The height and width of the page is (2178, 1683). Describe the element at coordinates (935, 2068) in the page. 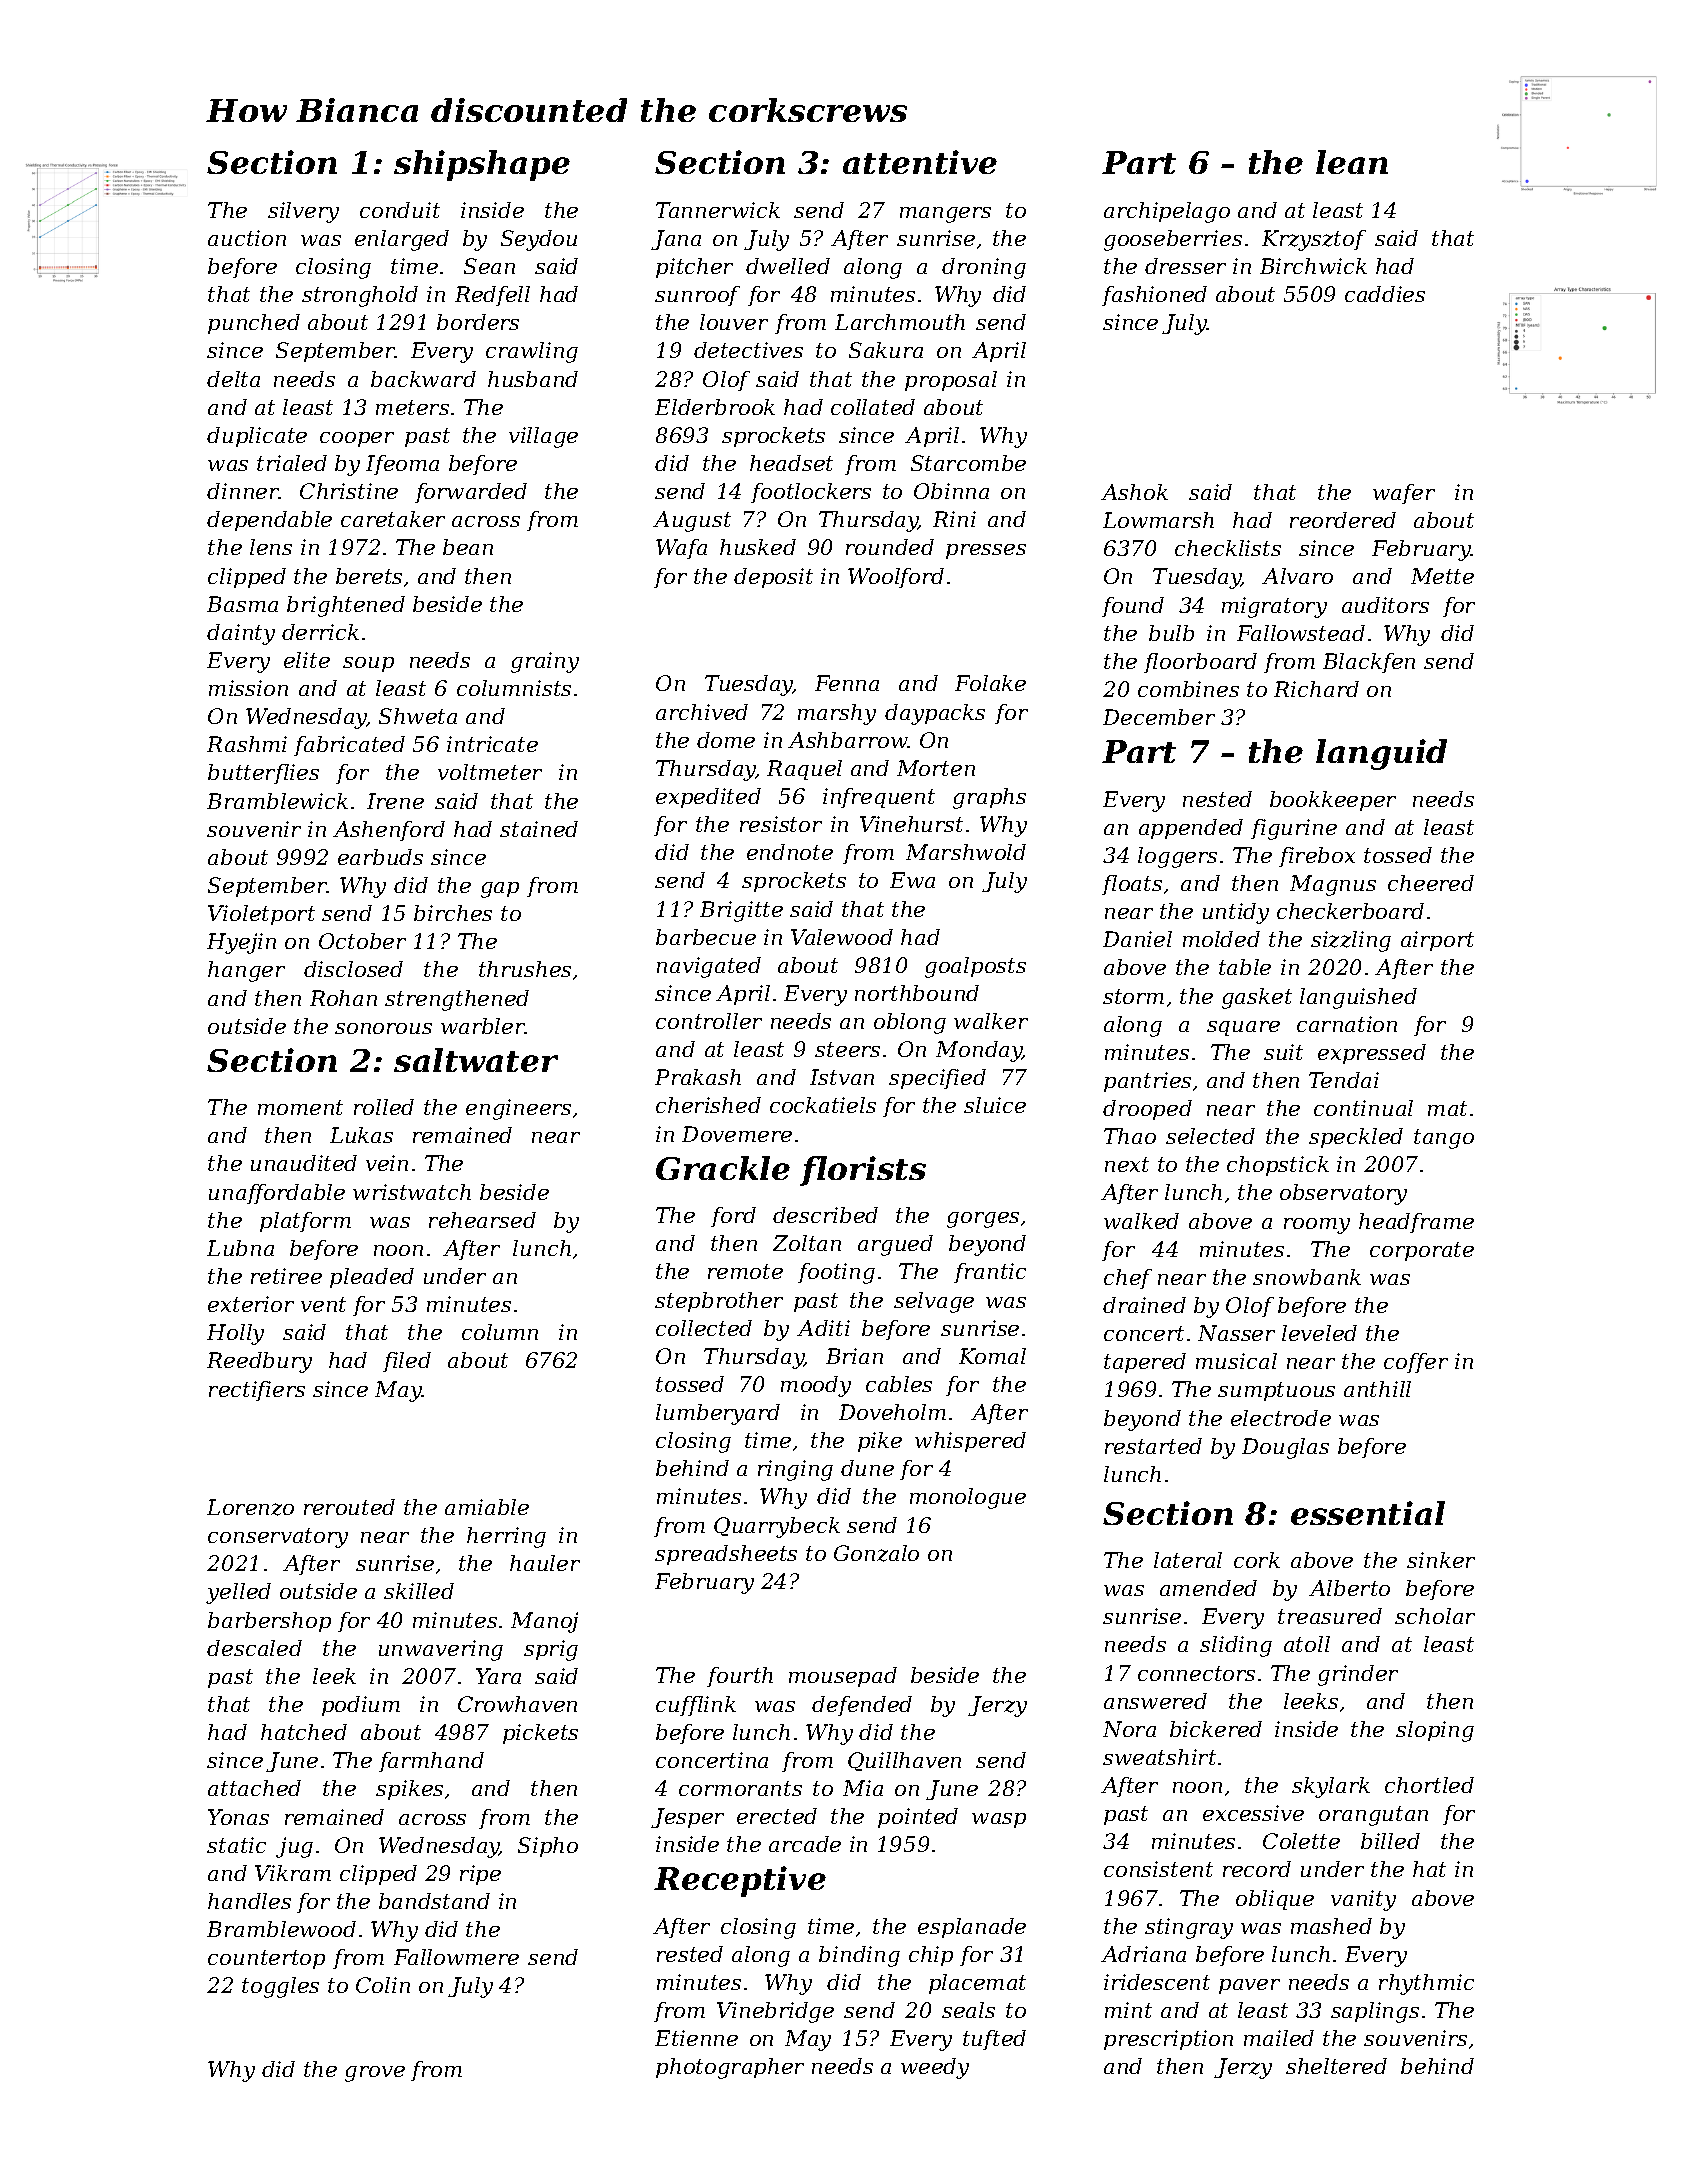

I see `weedy` at that location.
